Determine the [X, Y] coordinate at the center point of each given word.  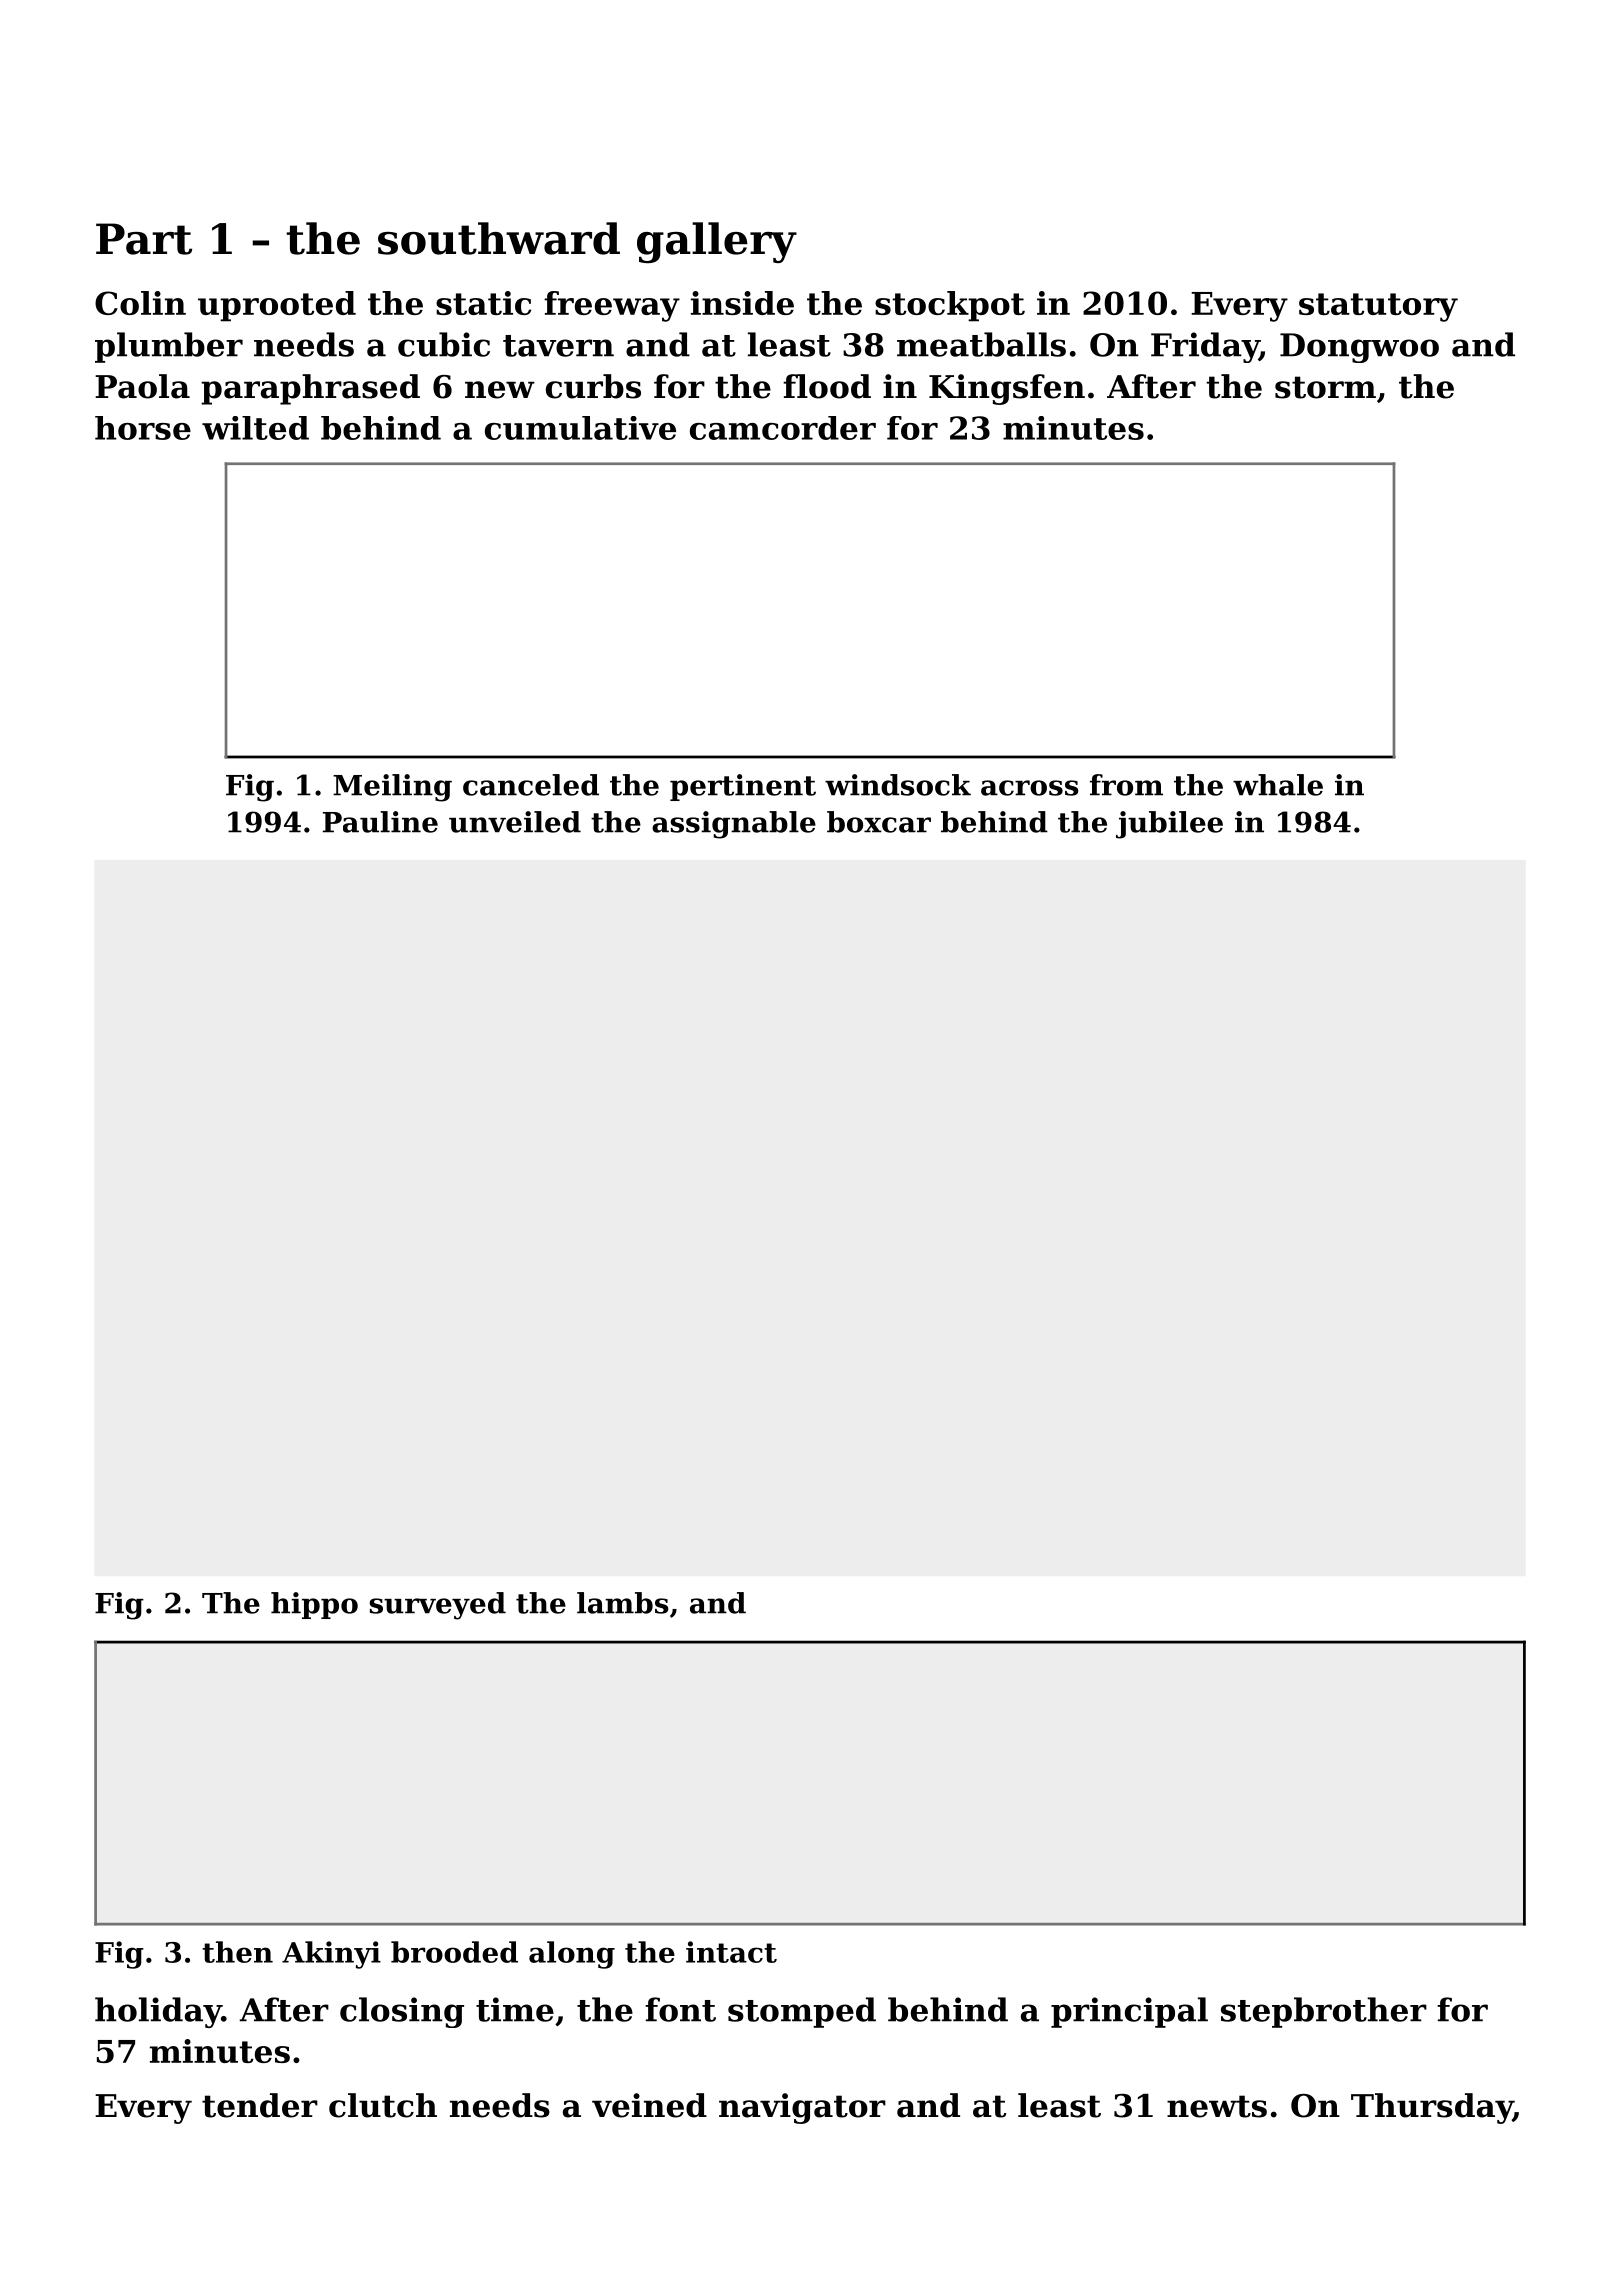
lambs [622, 1603]
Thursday [1432, 2108]
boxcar [879, 822]
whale [1278, 785]
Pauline [380, 822]
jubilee [1169, 825]
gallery [717, 242]
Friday [1205, 347]
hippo [314, 1605]
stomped [802, 2012]
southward [499, 238]
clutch [383, 2105]
